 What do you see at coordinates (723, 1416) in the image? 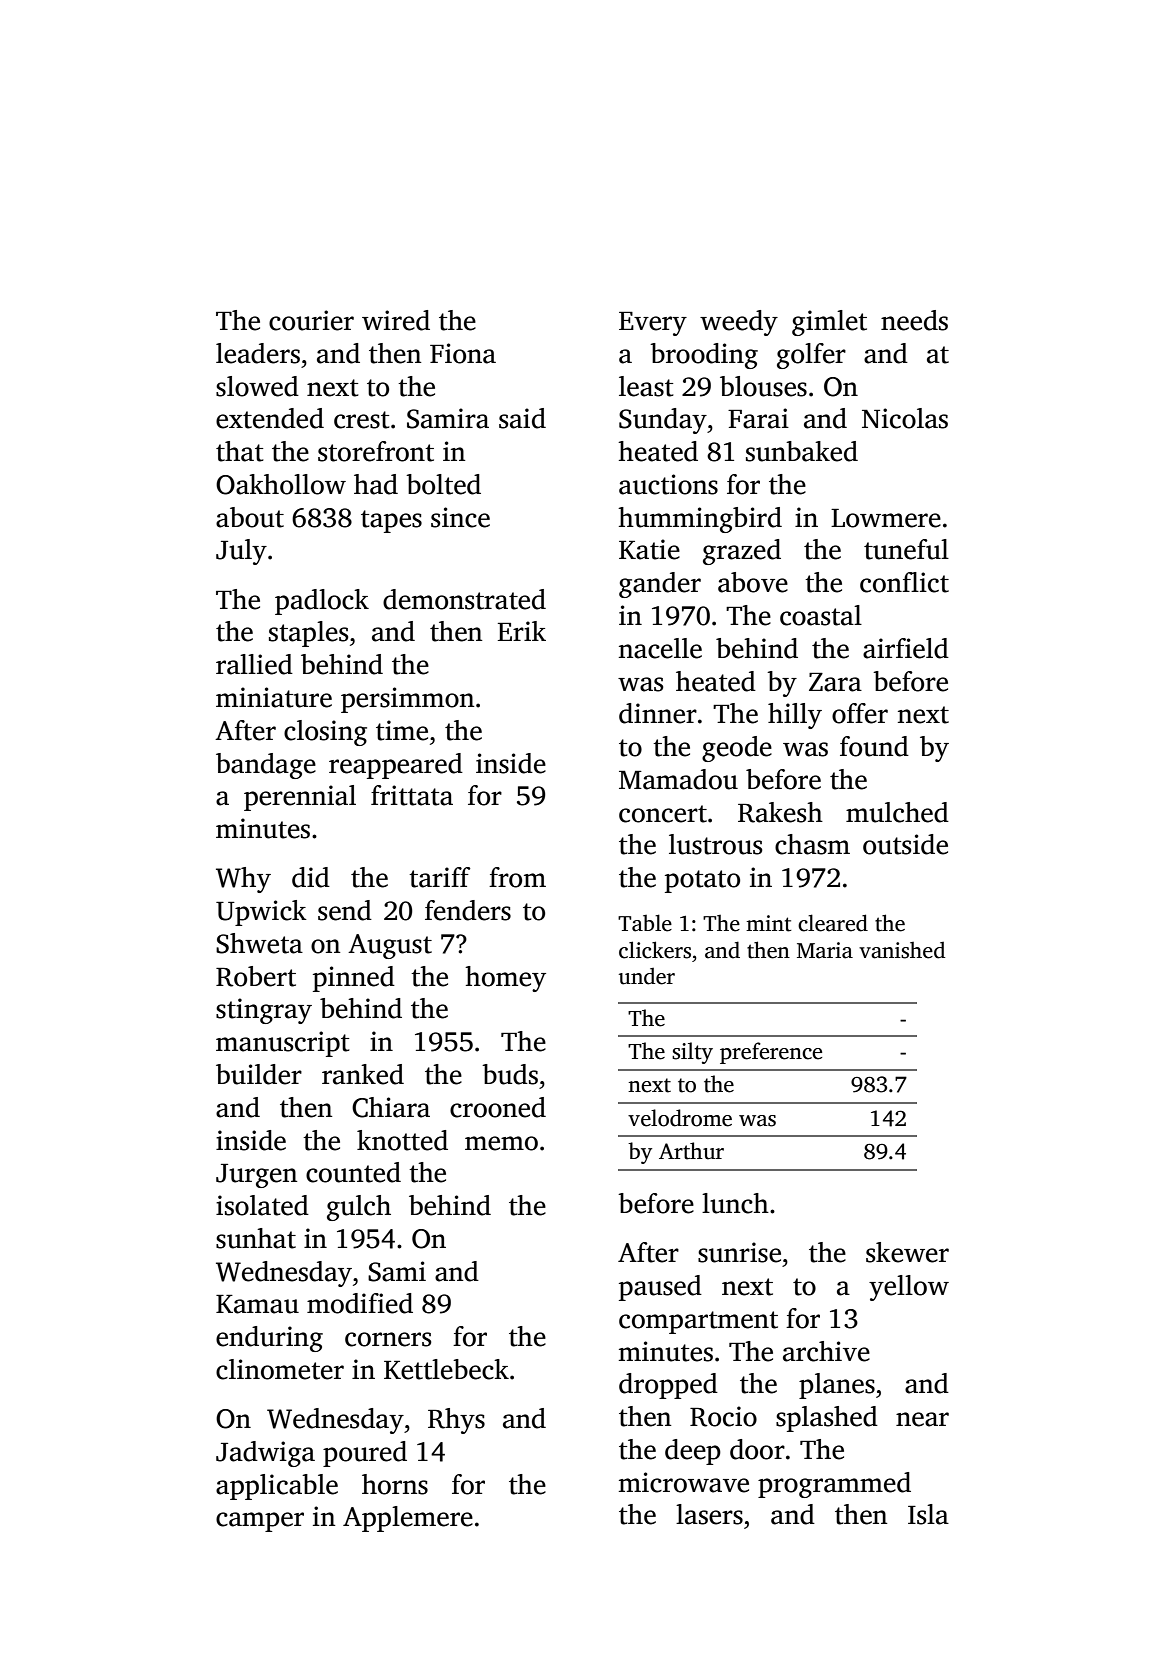
I see `Rocio` at bounding box center [723, 1416].
